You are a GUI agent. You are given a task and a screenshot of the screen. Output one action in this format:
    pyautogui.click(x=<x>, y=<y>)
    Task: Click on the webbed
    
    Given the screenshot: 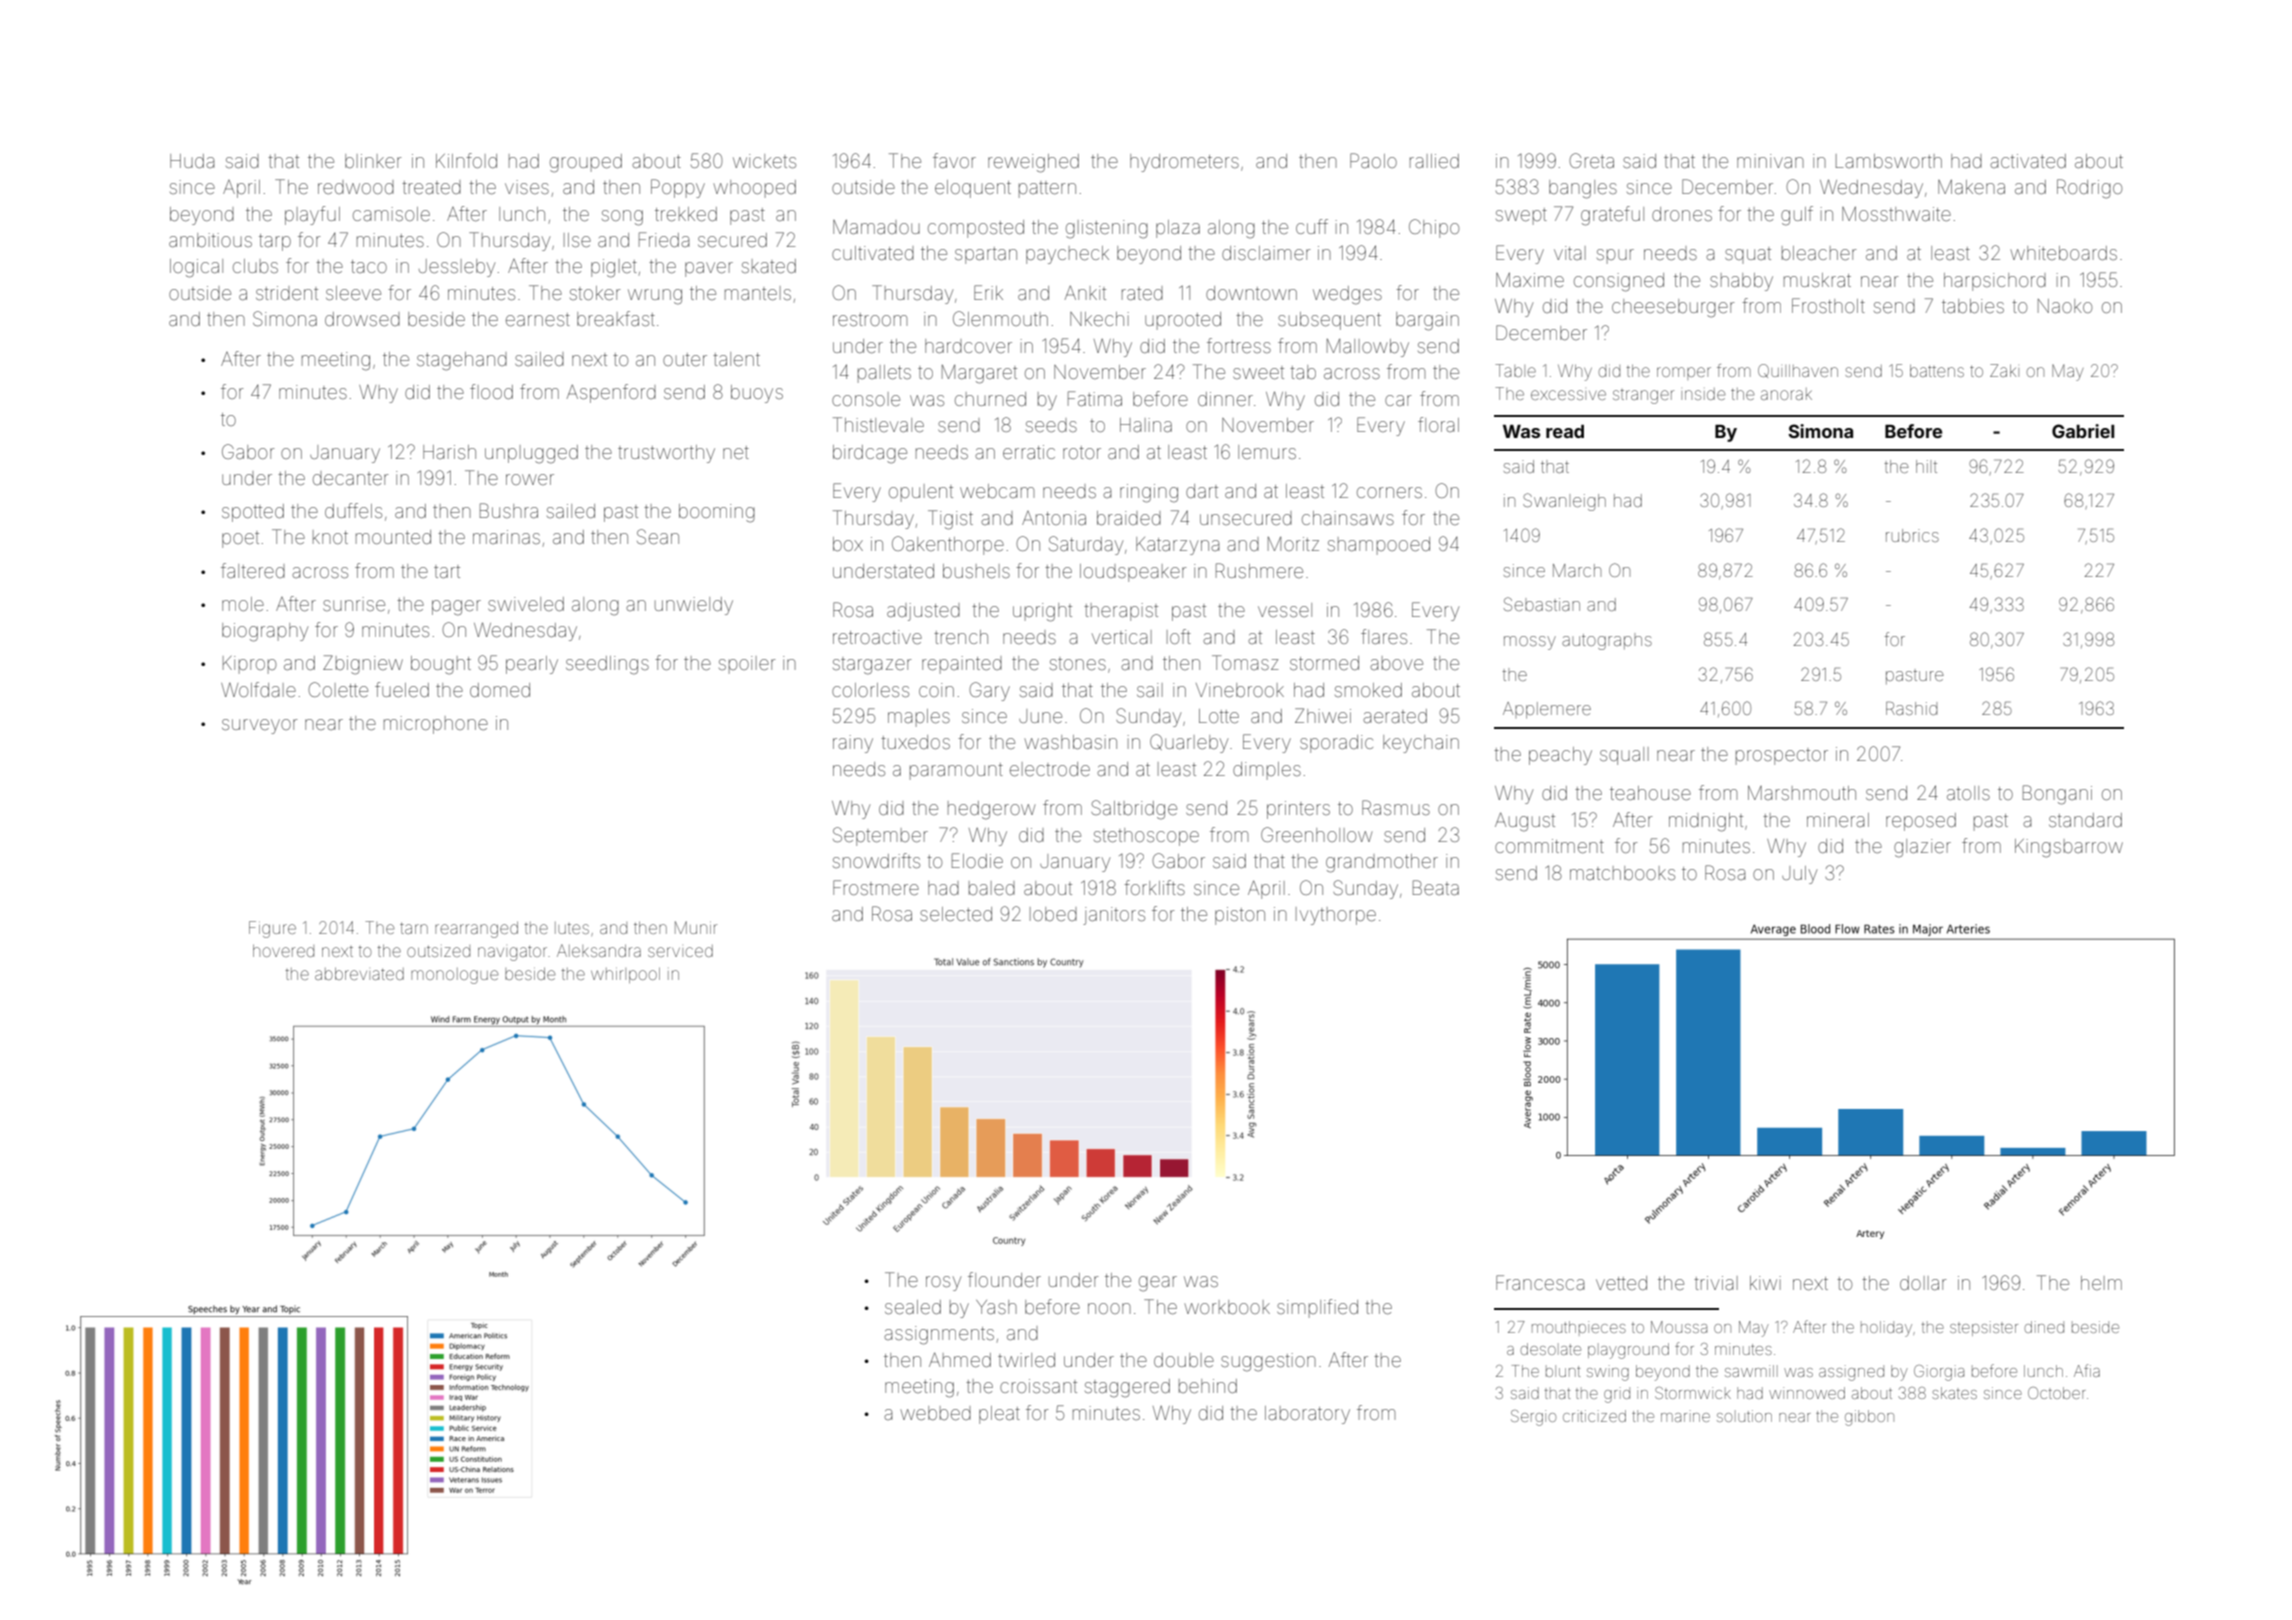 What is the action you would take?
    pyautogui.click(x=936, y=1413)
